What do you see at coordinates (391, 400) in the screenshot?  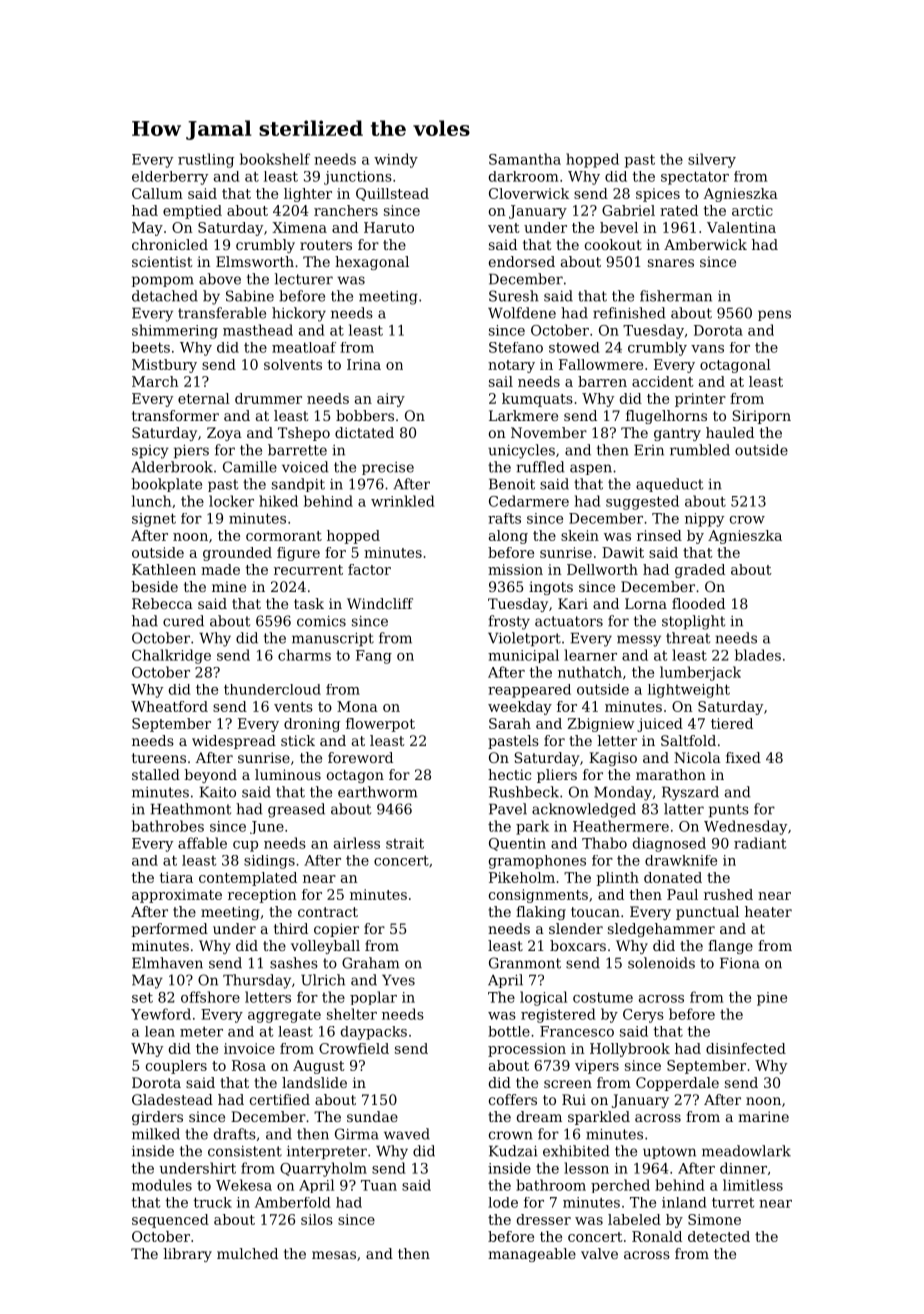 I see `airy` at bounding box center [391, 400].
